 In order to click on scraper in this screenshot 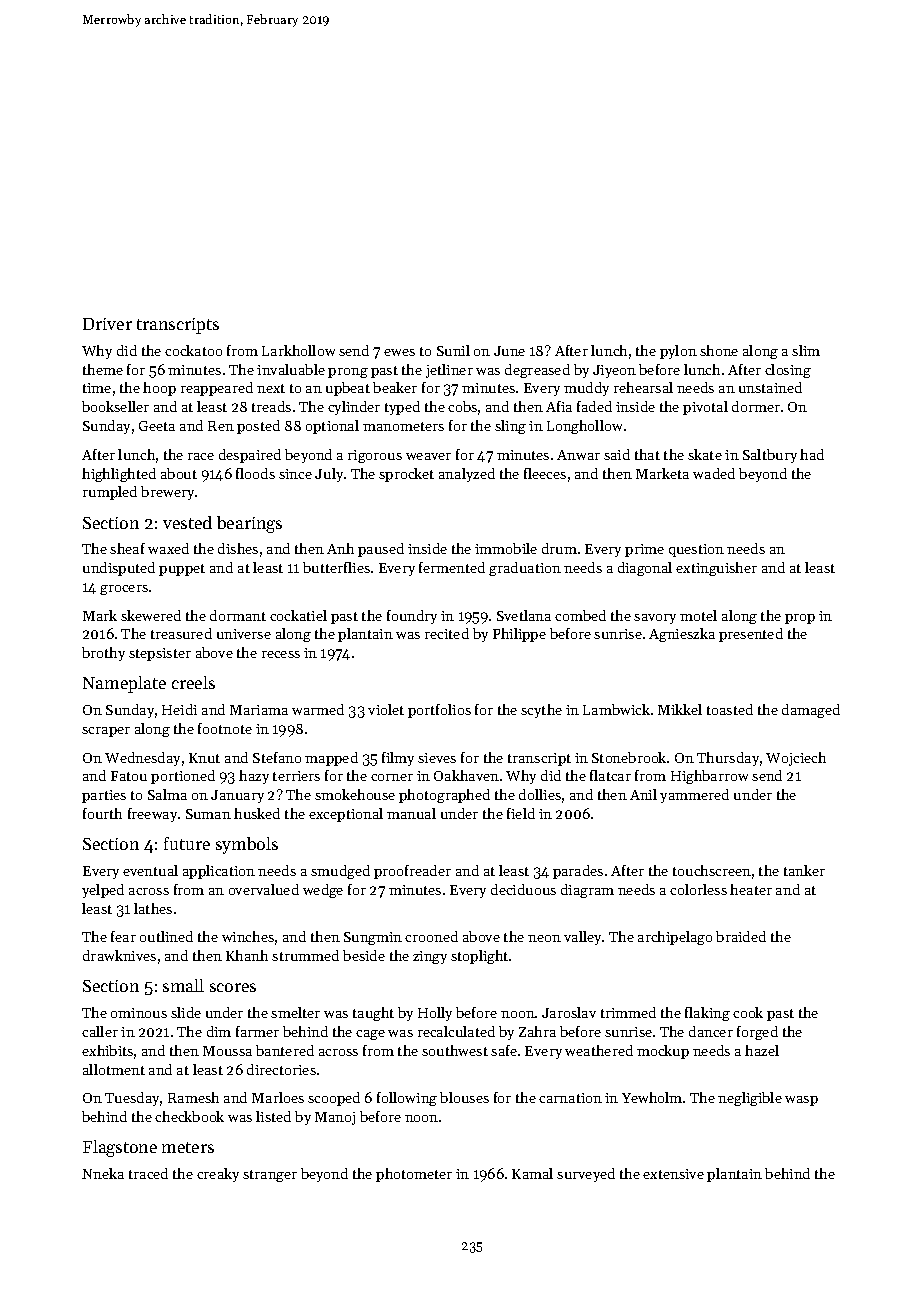, I will do `click(106, 732)`.
